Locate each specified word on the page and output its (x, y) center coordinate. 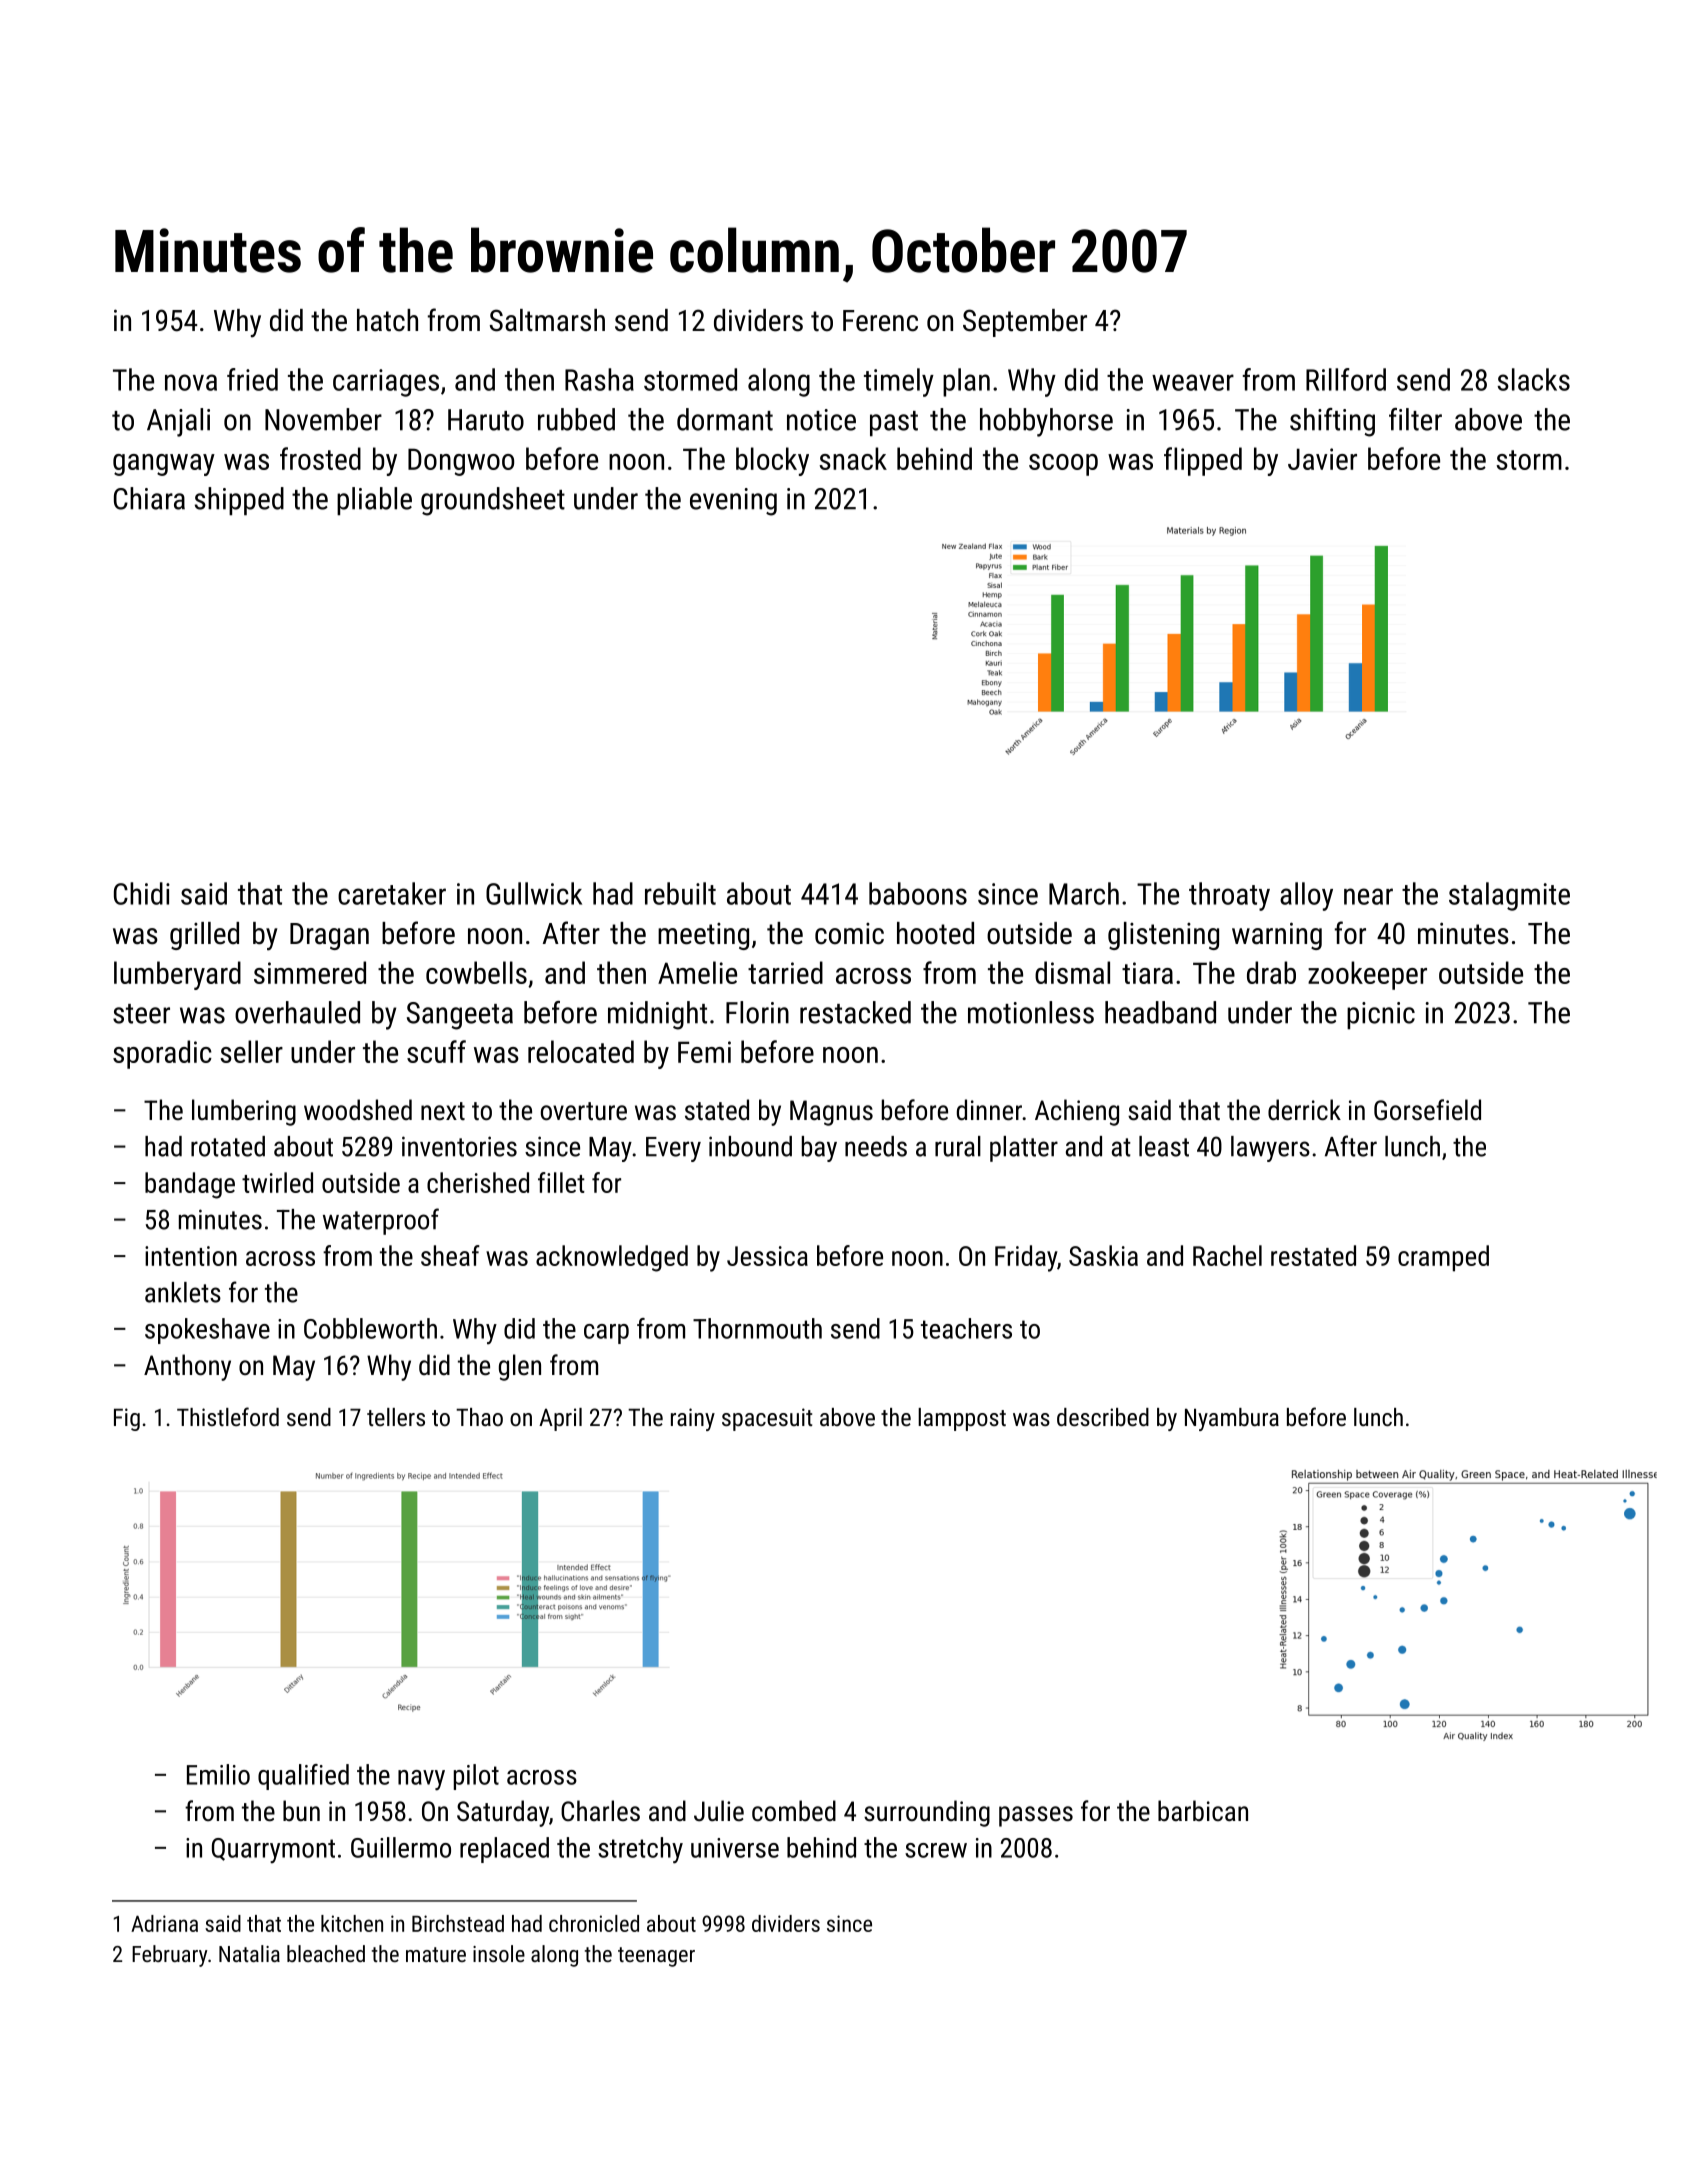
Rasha (599, 379)
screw (936, 1850)
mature (436, 1954)
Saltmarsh (547, 320)
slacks (1533, 379)
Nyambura (1232, 1419)
